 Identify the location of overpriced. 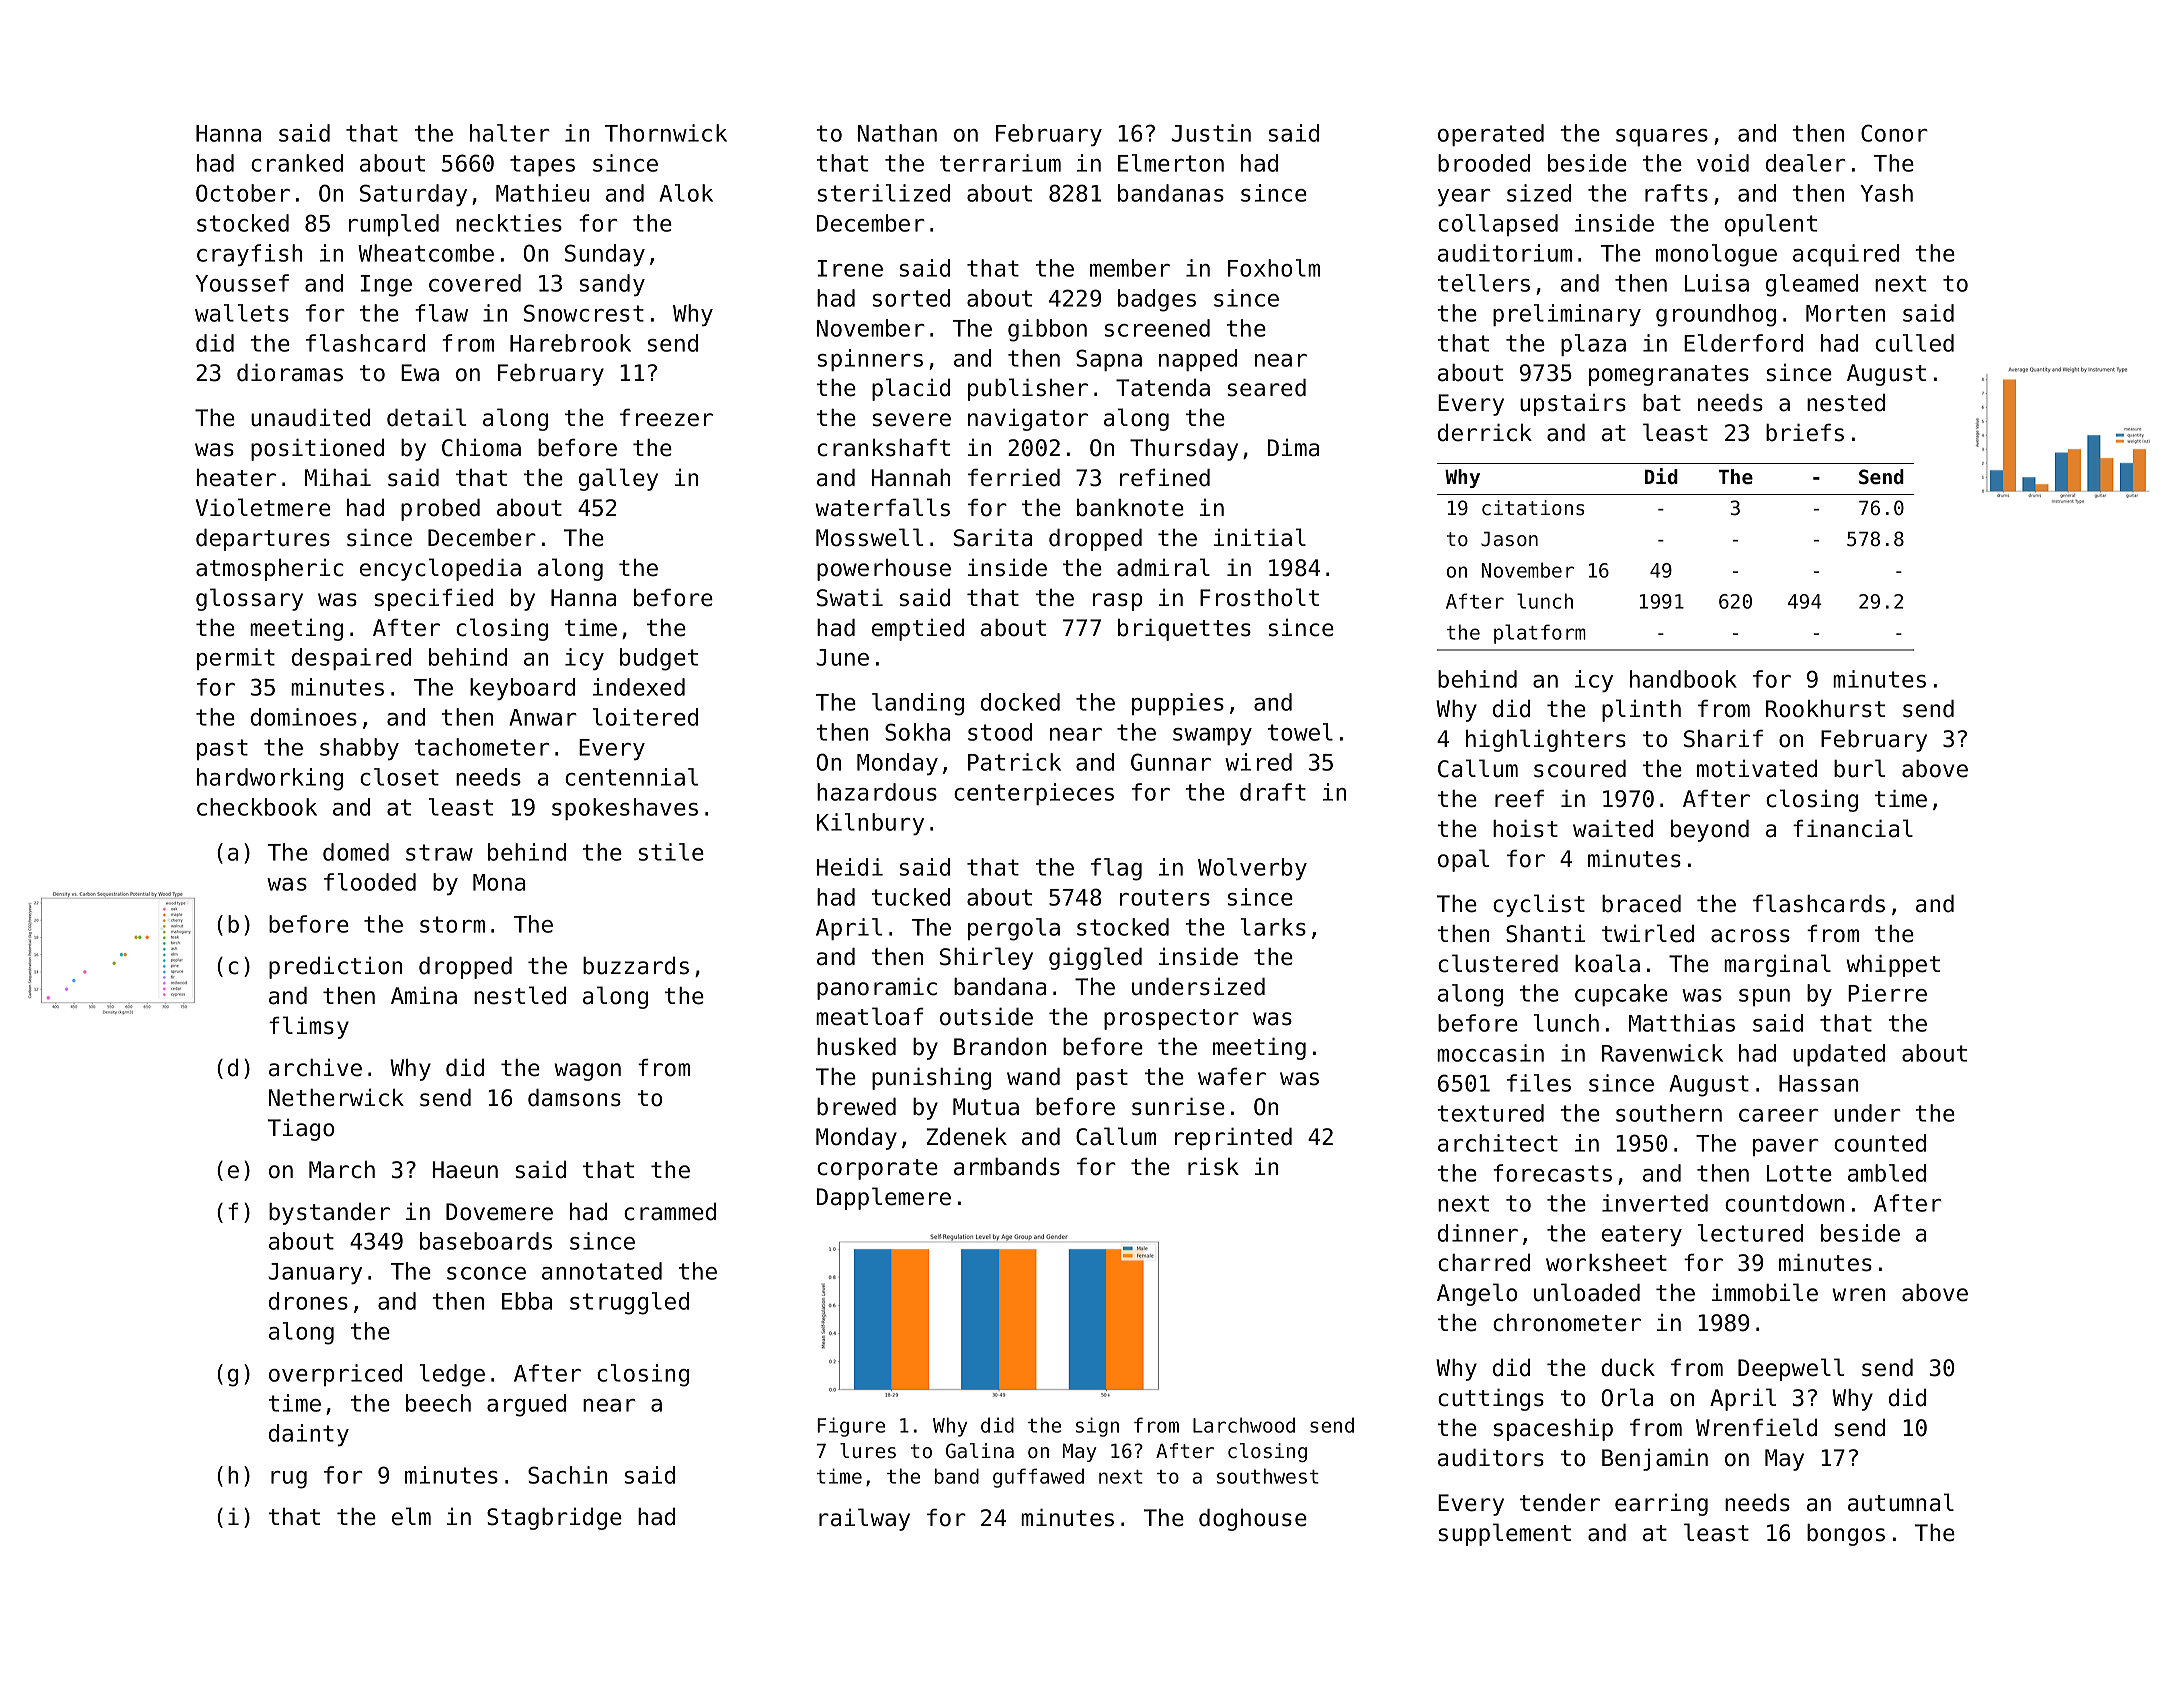
(335, 1375).
